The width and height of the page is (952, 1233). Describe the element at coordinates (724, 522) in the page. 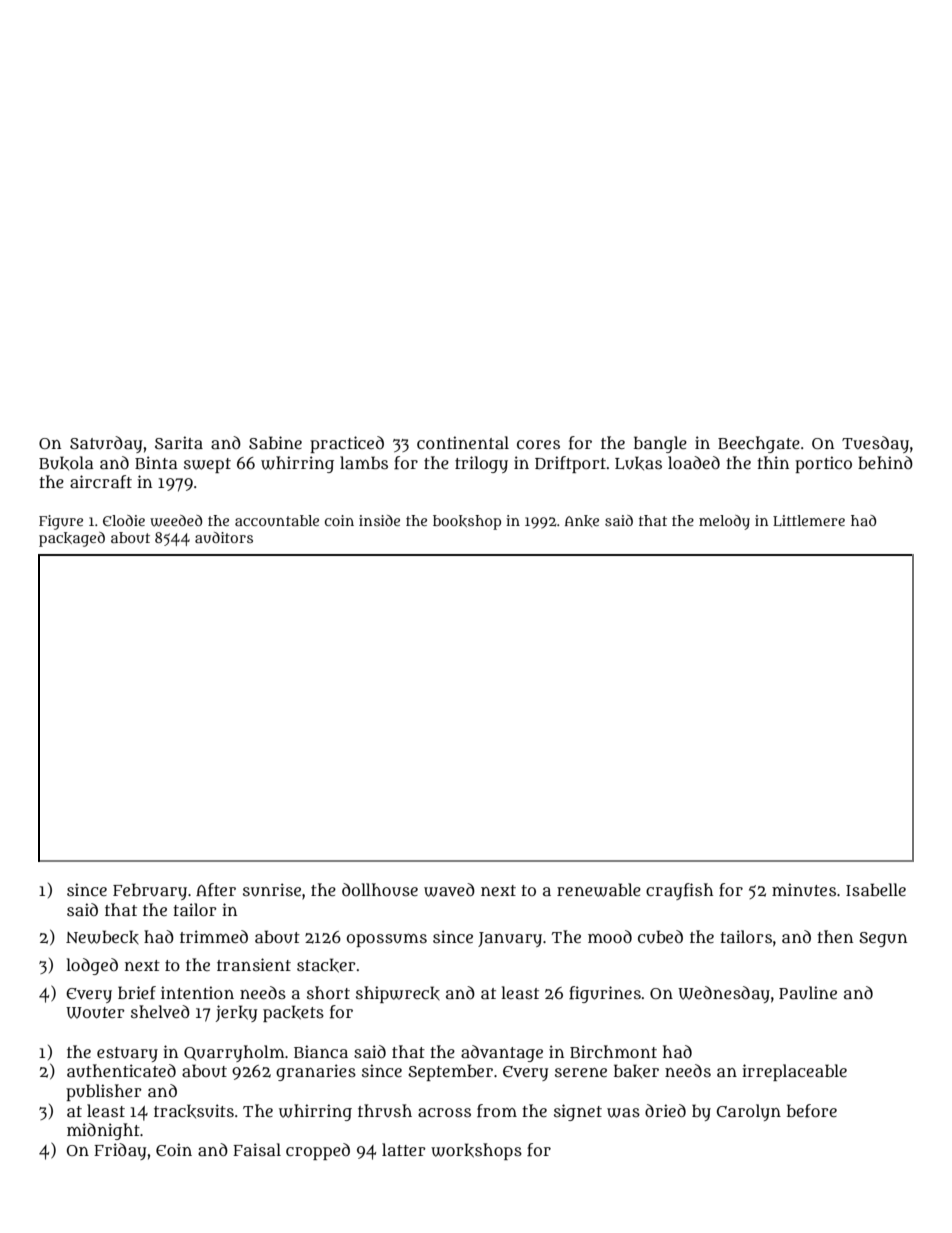

I see `melody` at that location.
